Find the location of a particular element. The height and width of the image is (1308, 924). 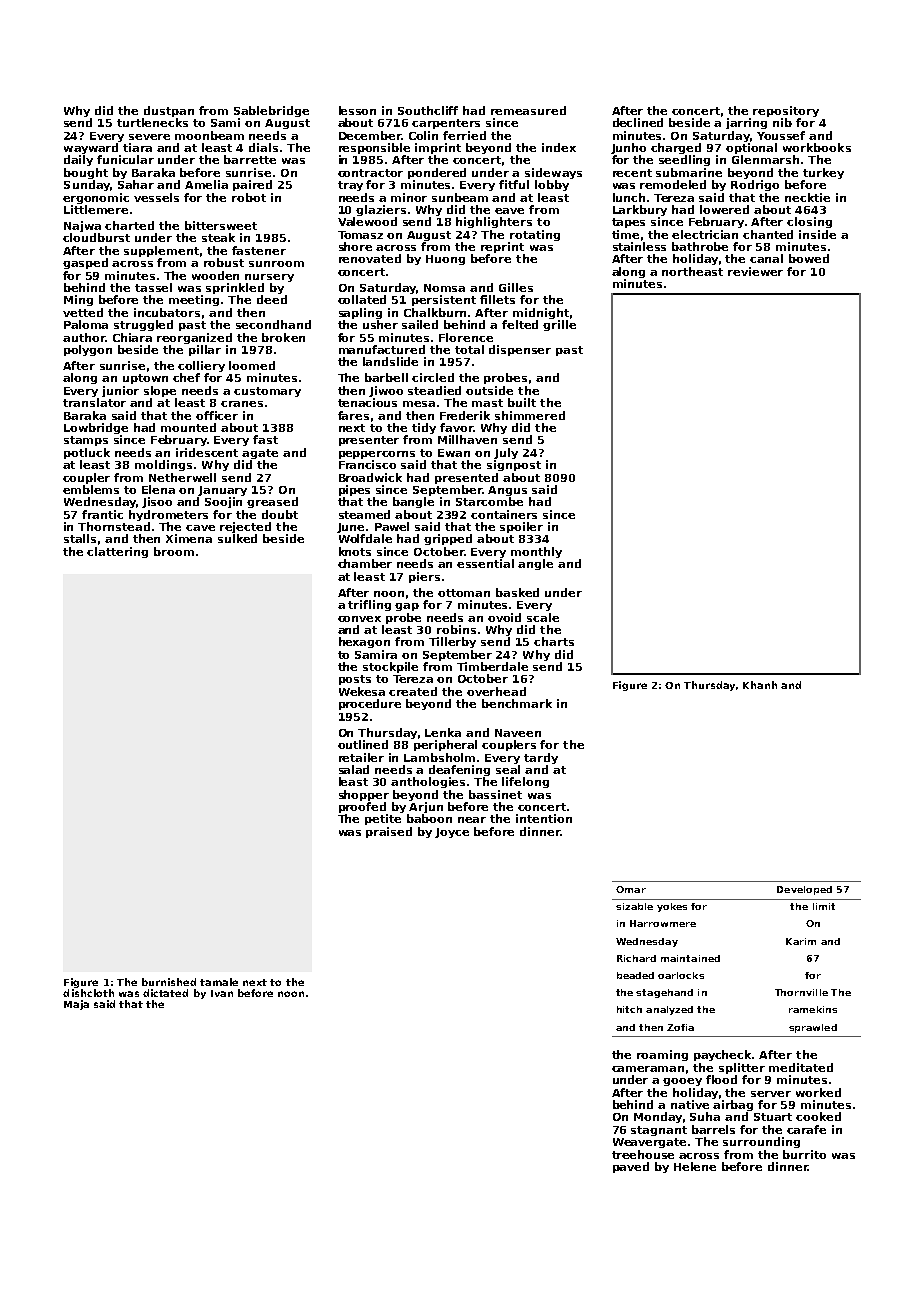

Broadwick is located at coordinates (370, 477).
